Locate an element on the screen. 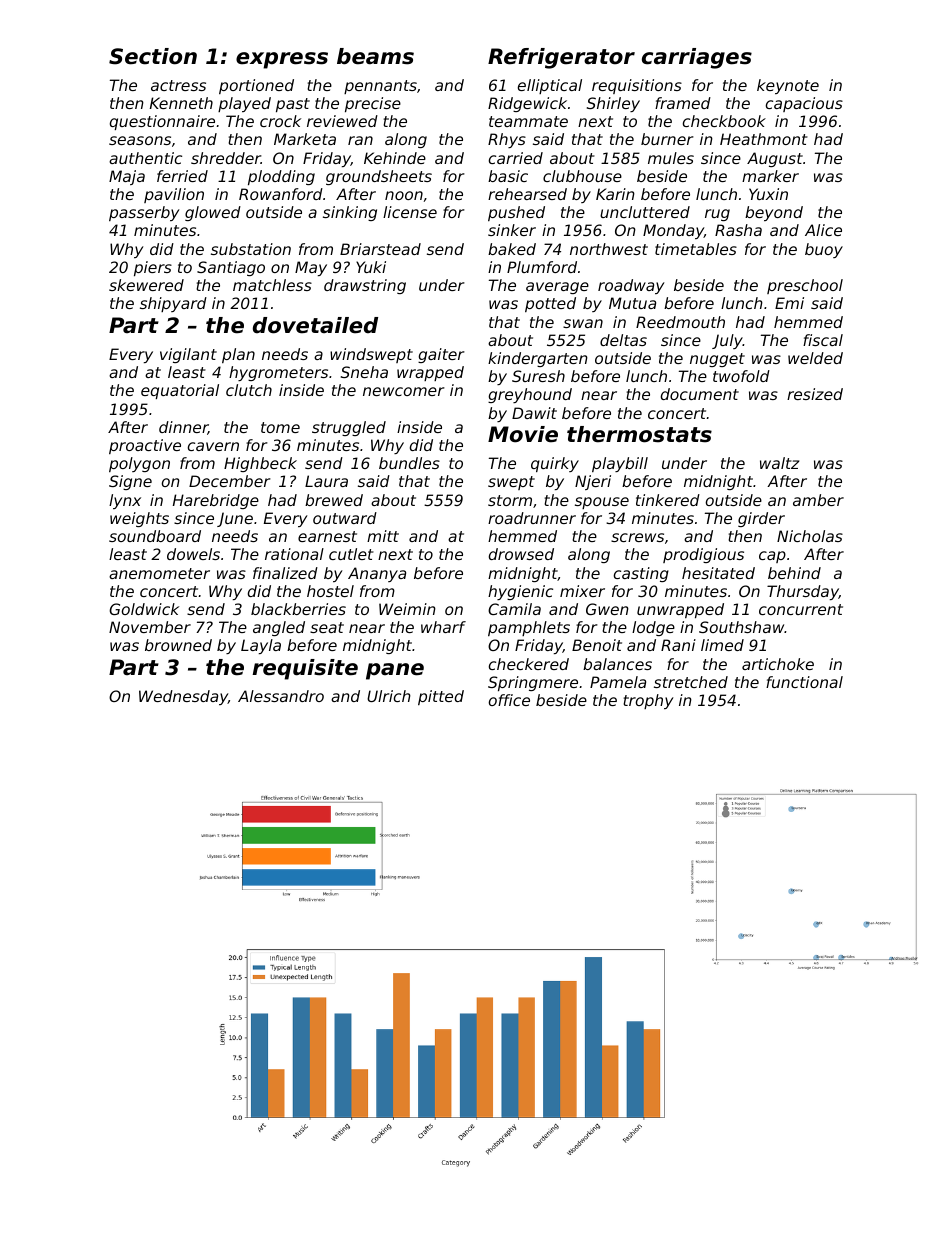 This screenshot has width=952, height=1233. Section is located at coordinates (153, 56).
